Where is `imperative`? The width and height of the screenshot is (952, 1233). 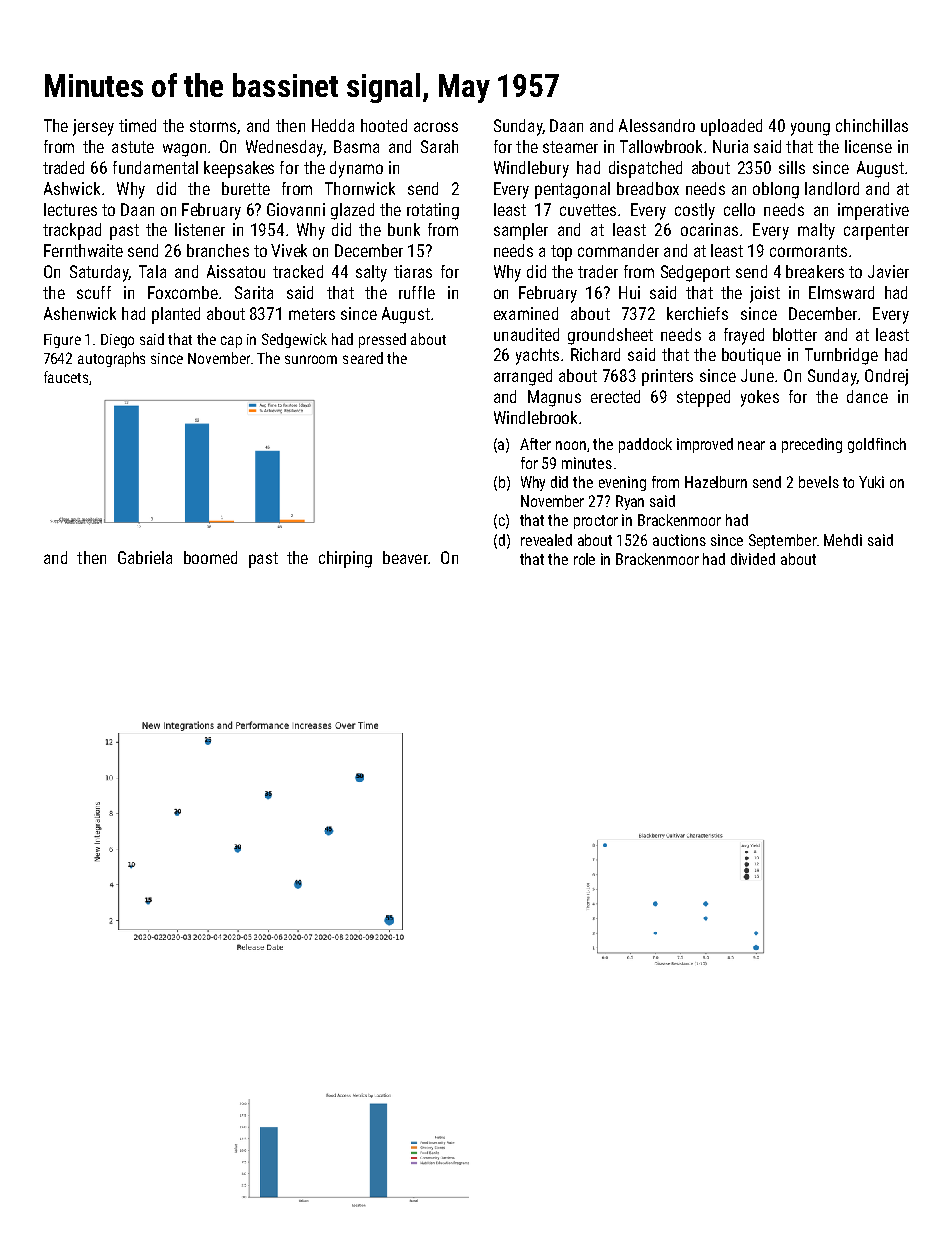 imperative is located at coordinates (873, 211).
